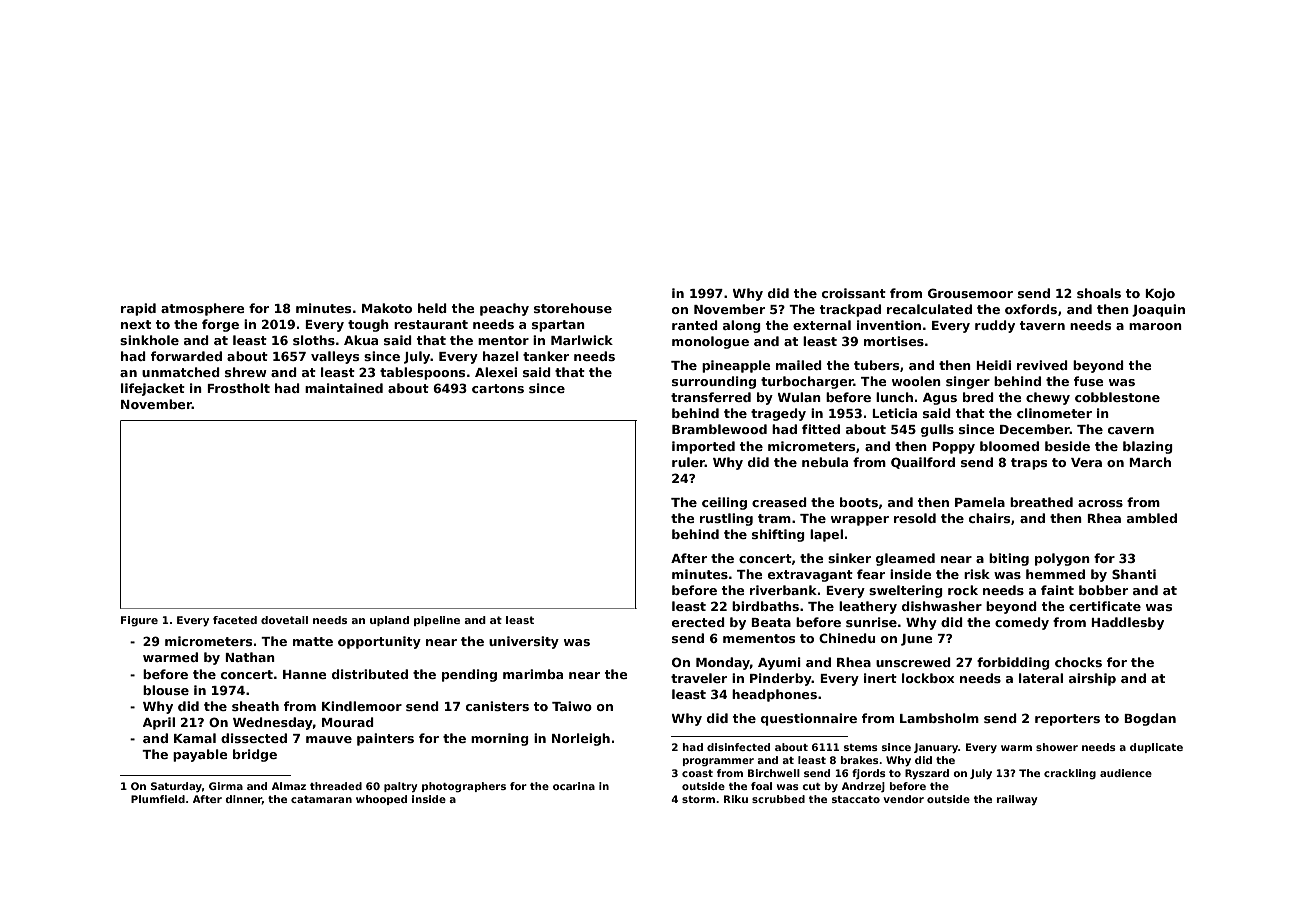 The image size is (1308, 924). Describe the element at coordinates (159, 723) in the screenshot. I see `April` at that location.
